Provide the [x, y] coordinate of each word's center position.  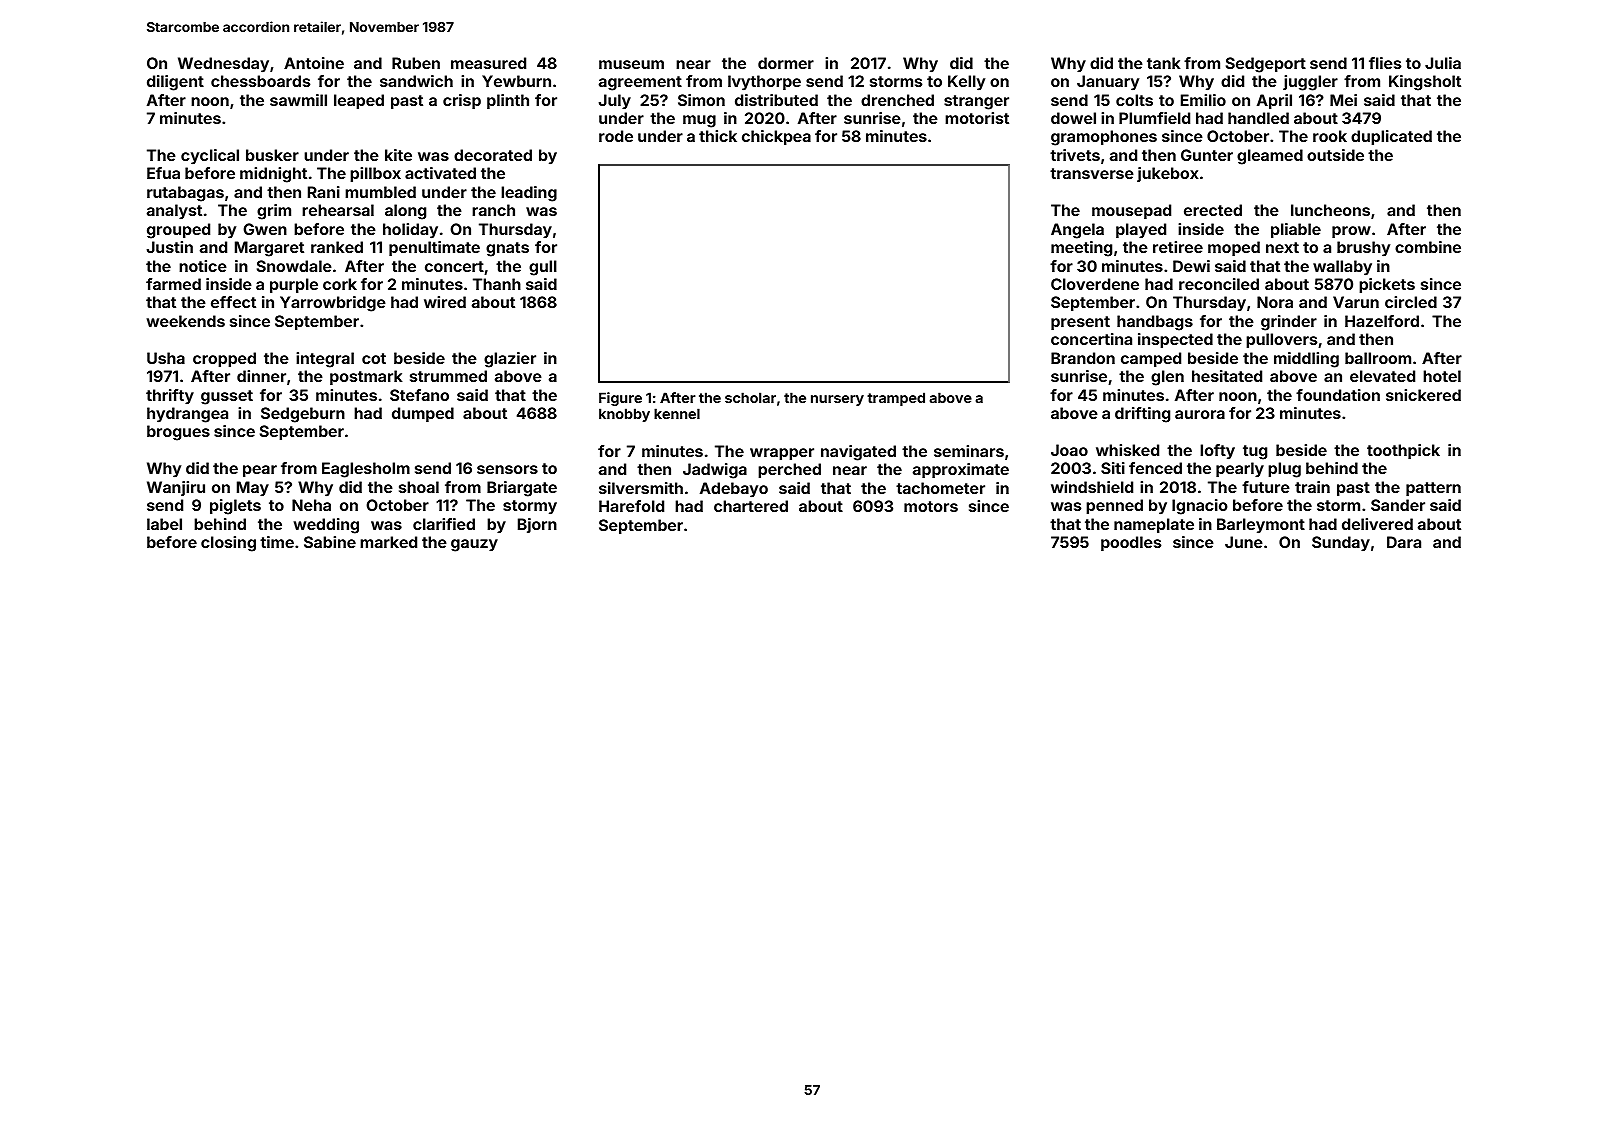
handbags [1155, 323]
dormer [786, 63]
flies [1385, 63]
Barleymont [1261, 526]
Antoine [314, 63]
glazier [510, 360]
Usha [166, 358]
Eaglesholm [366, 470]
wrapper [782, 454]
